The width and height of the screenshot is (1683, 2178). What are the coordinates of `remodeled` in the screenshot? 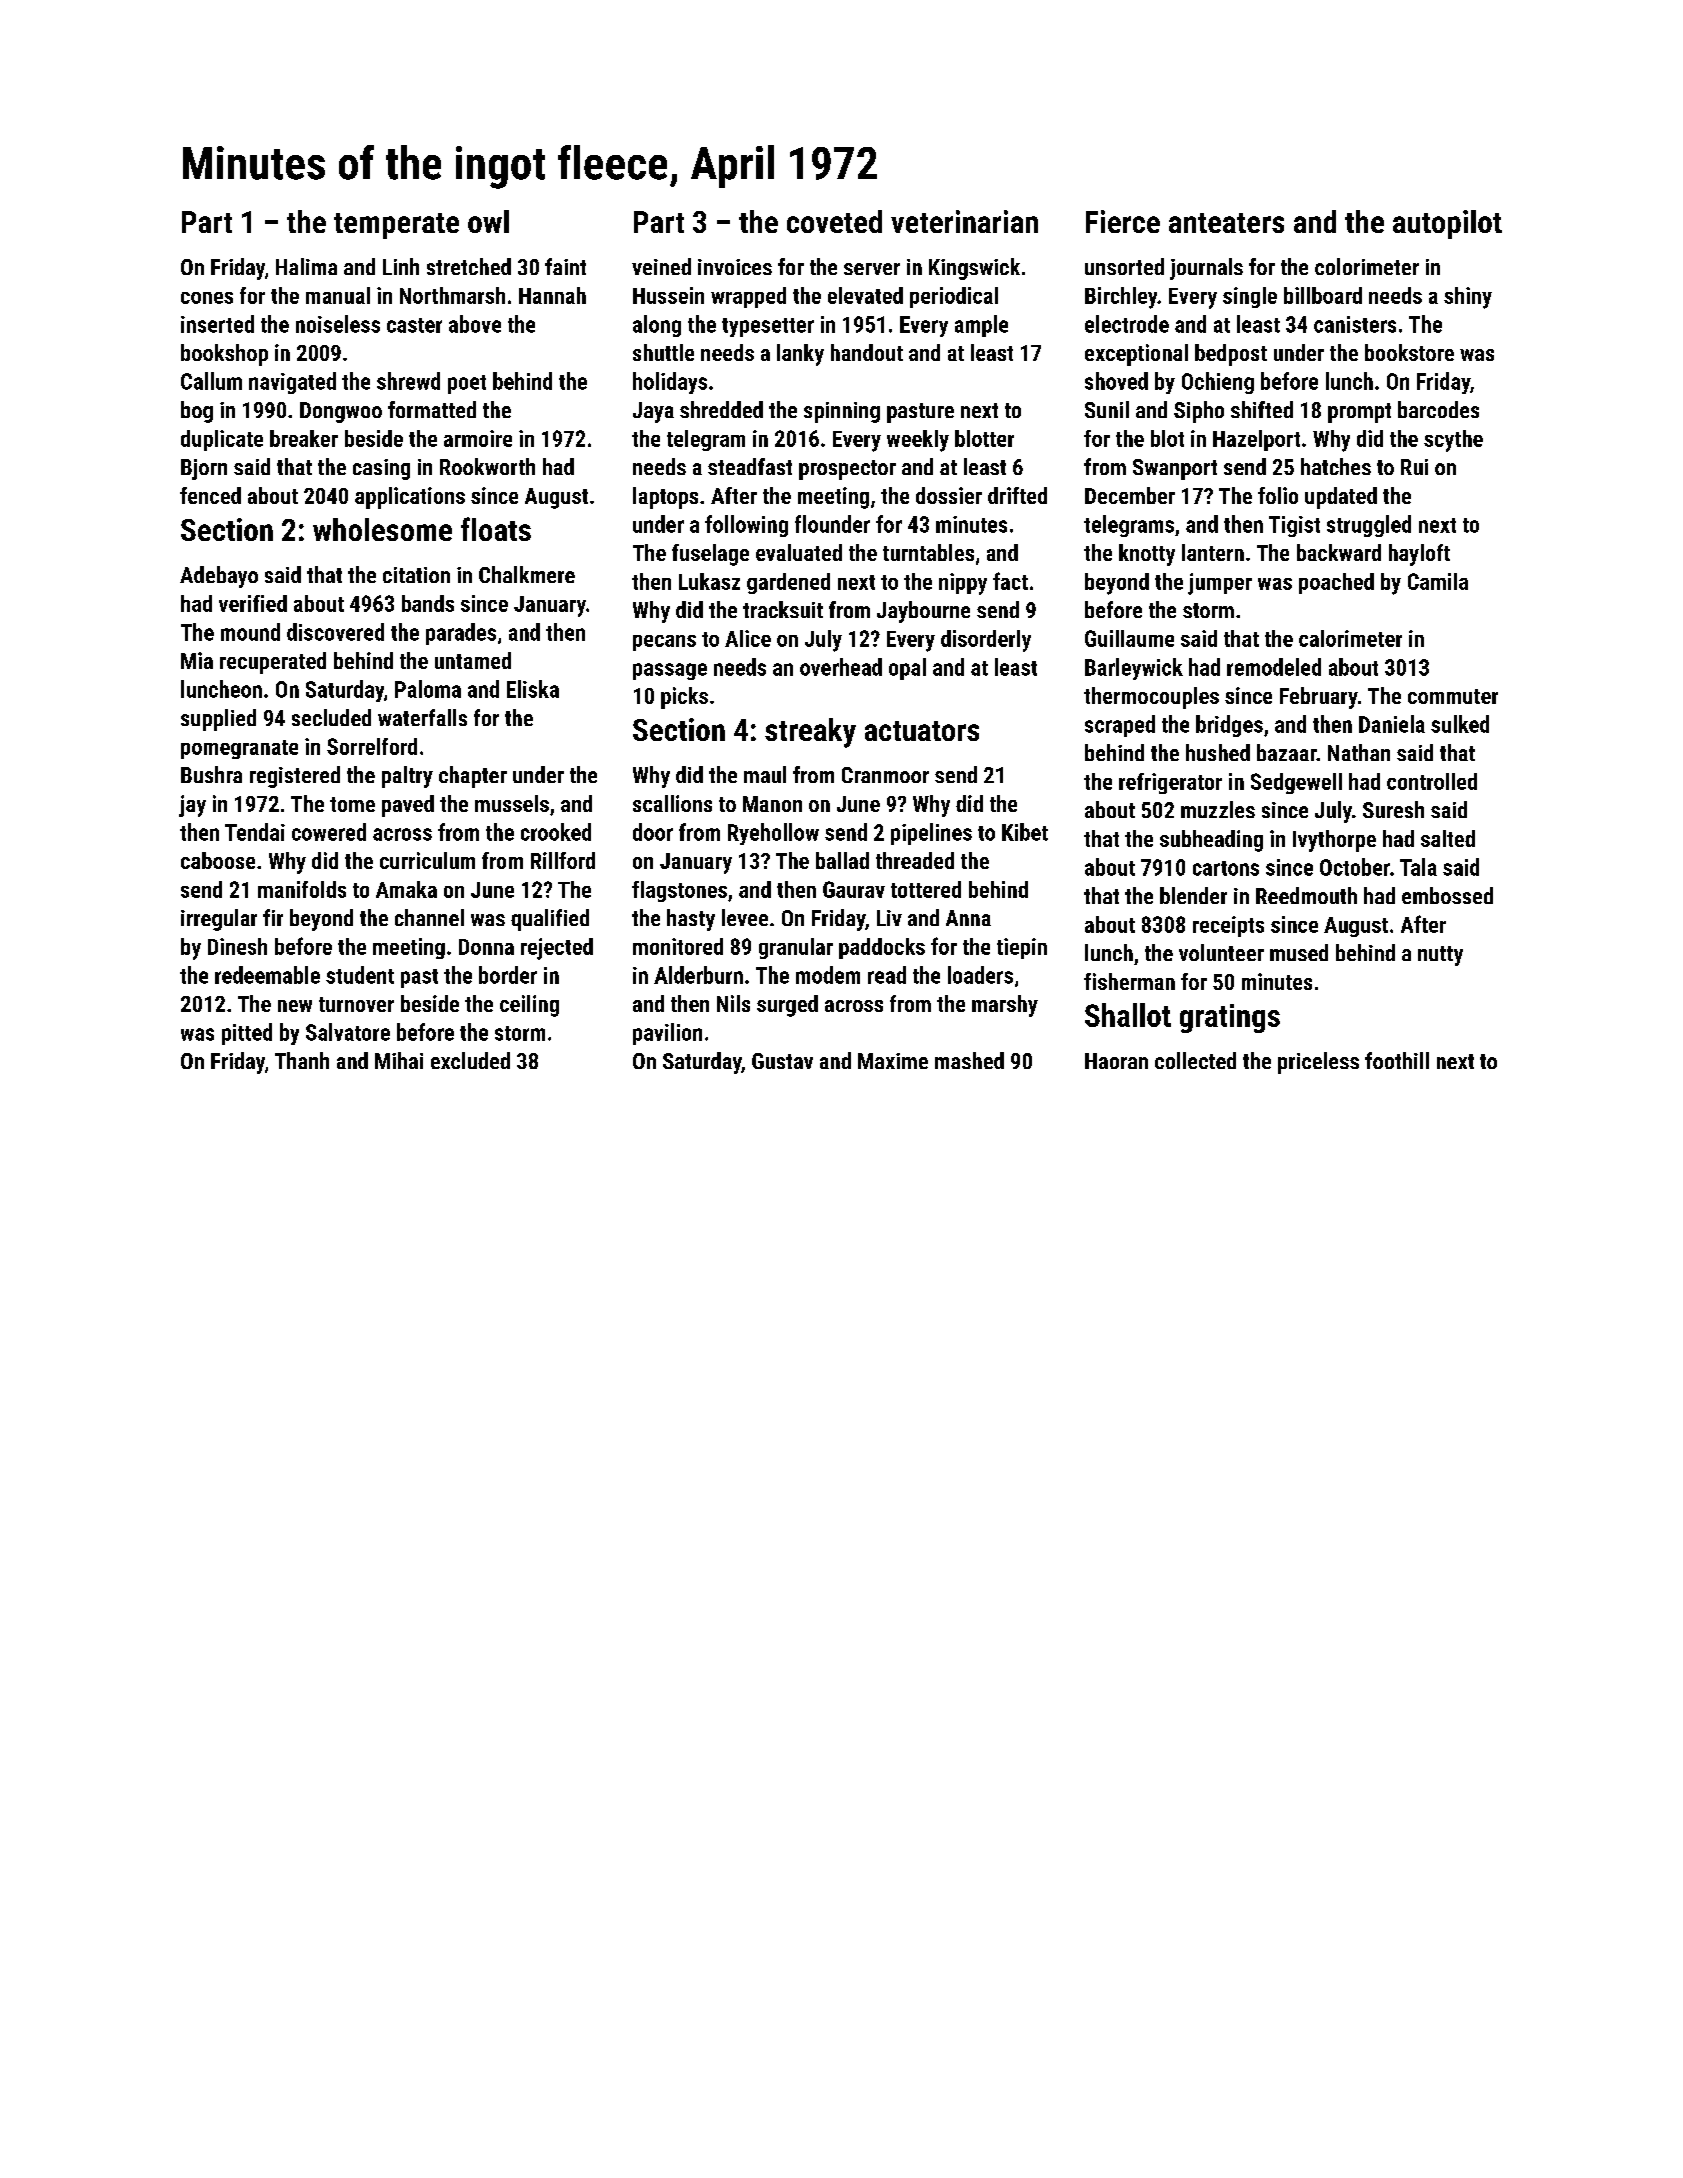 It's located at (1274, 667).
